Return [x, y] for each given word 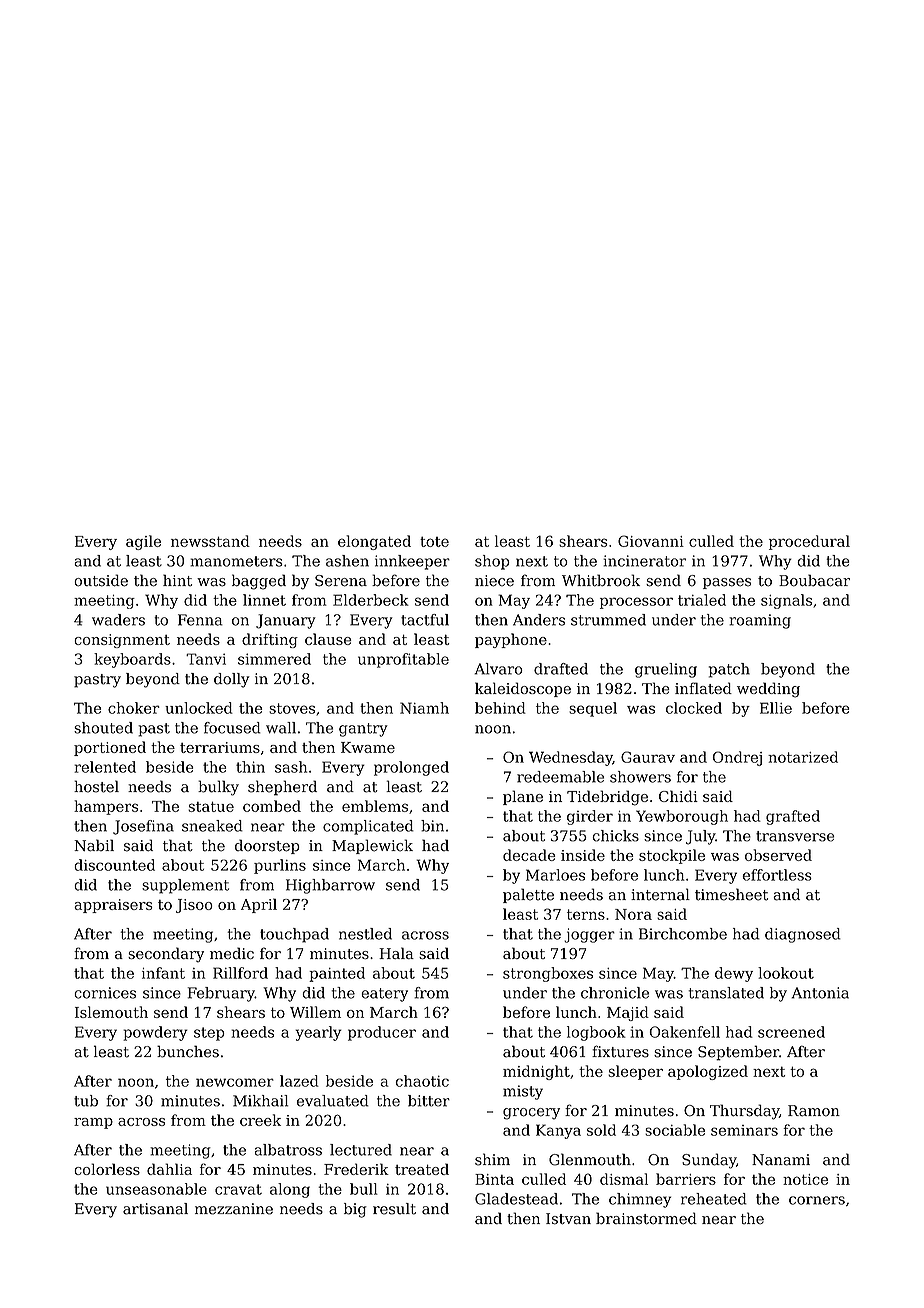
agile [143, 542]
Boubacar [814, 580]
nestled [365, 934]
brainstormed [646, 1218]
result [394, 1209]
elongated [374, 542]
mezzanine [234, 1209]
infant [163, 973]
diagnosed [803, 935]
